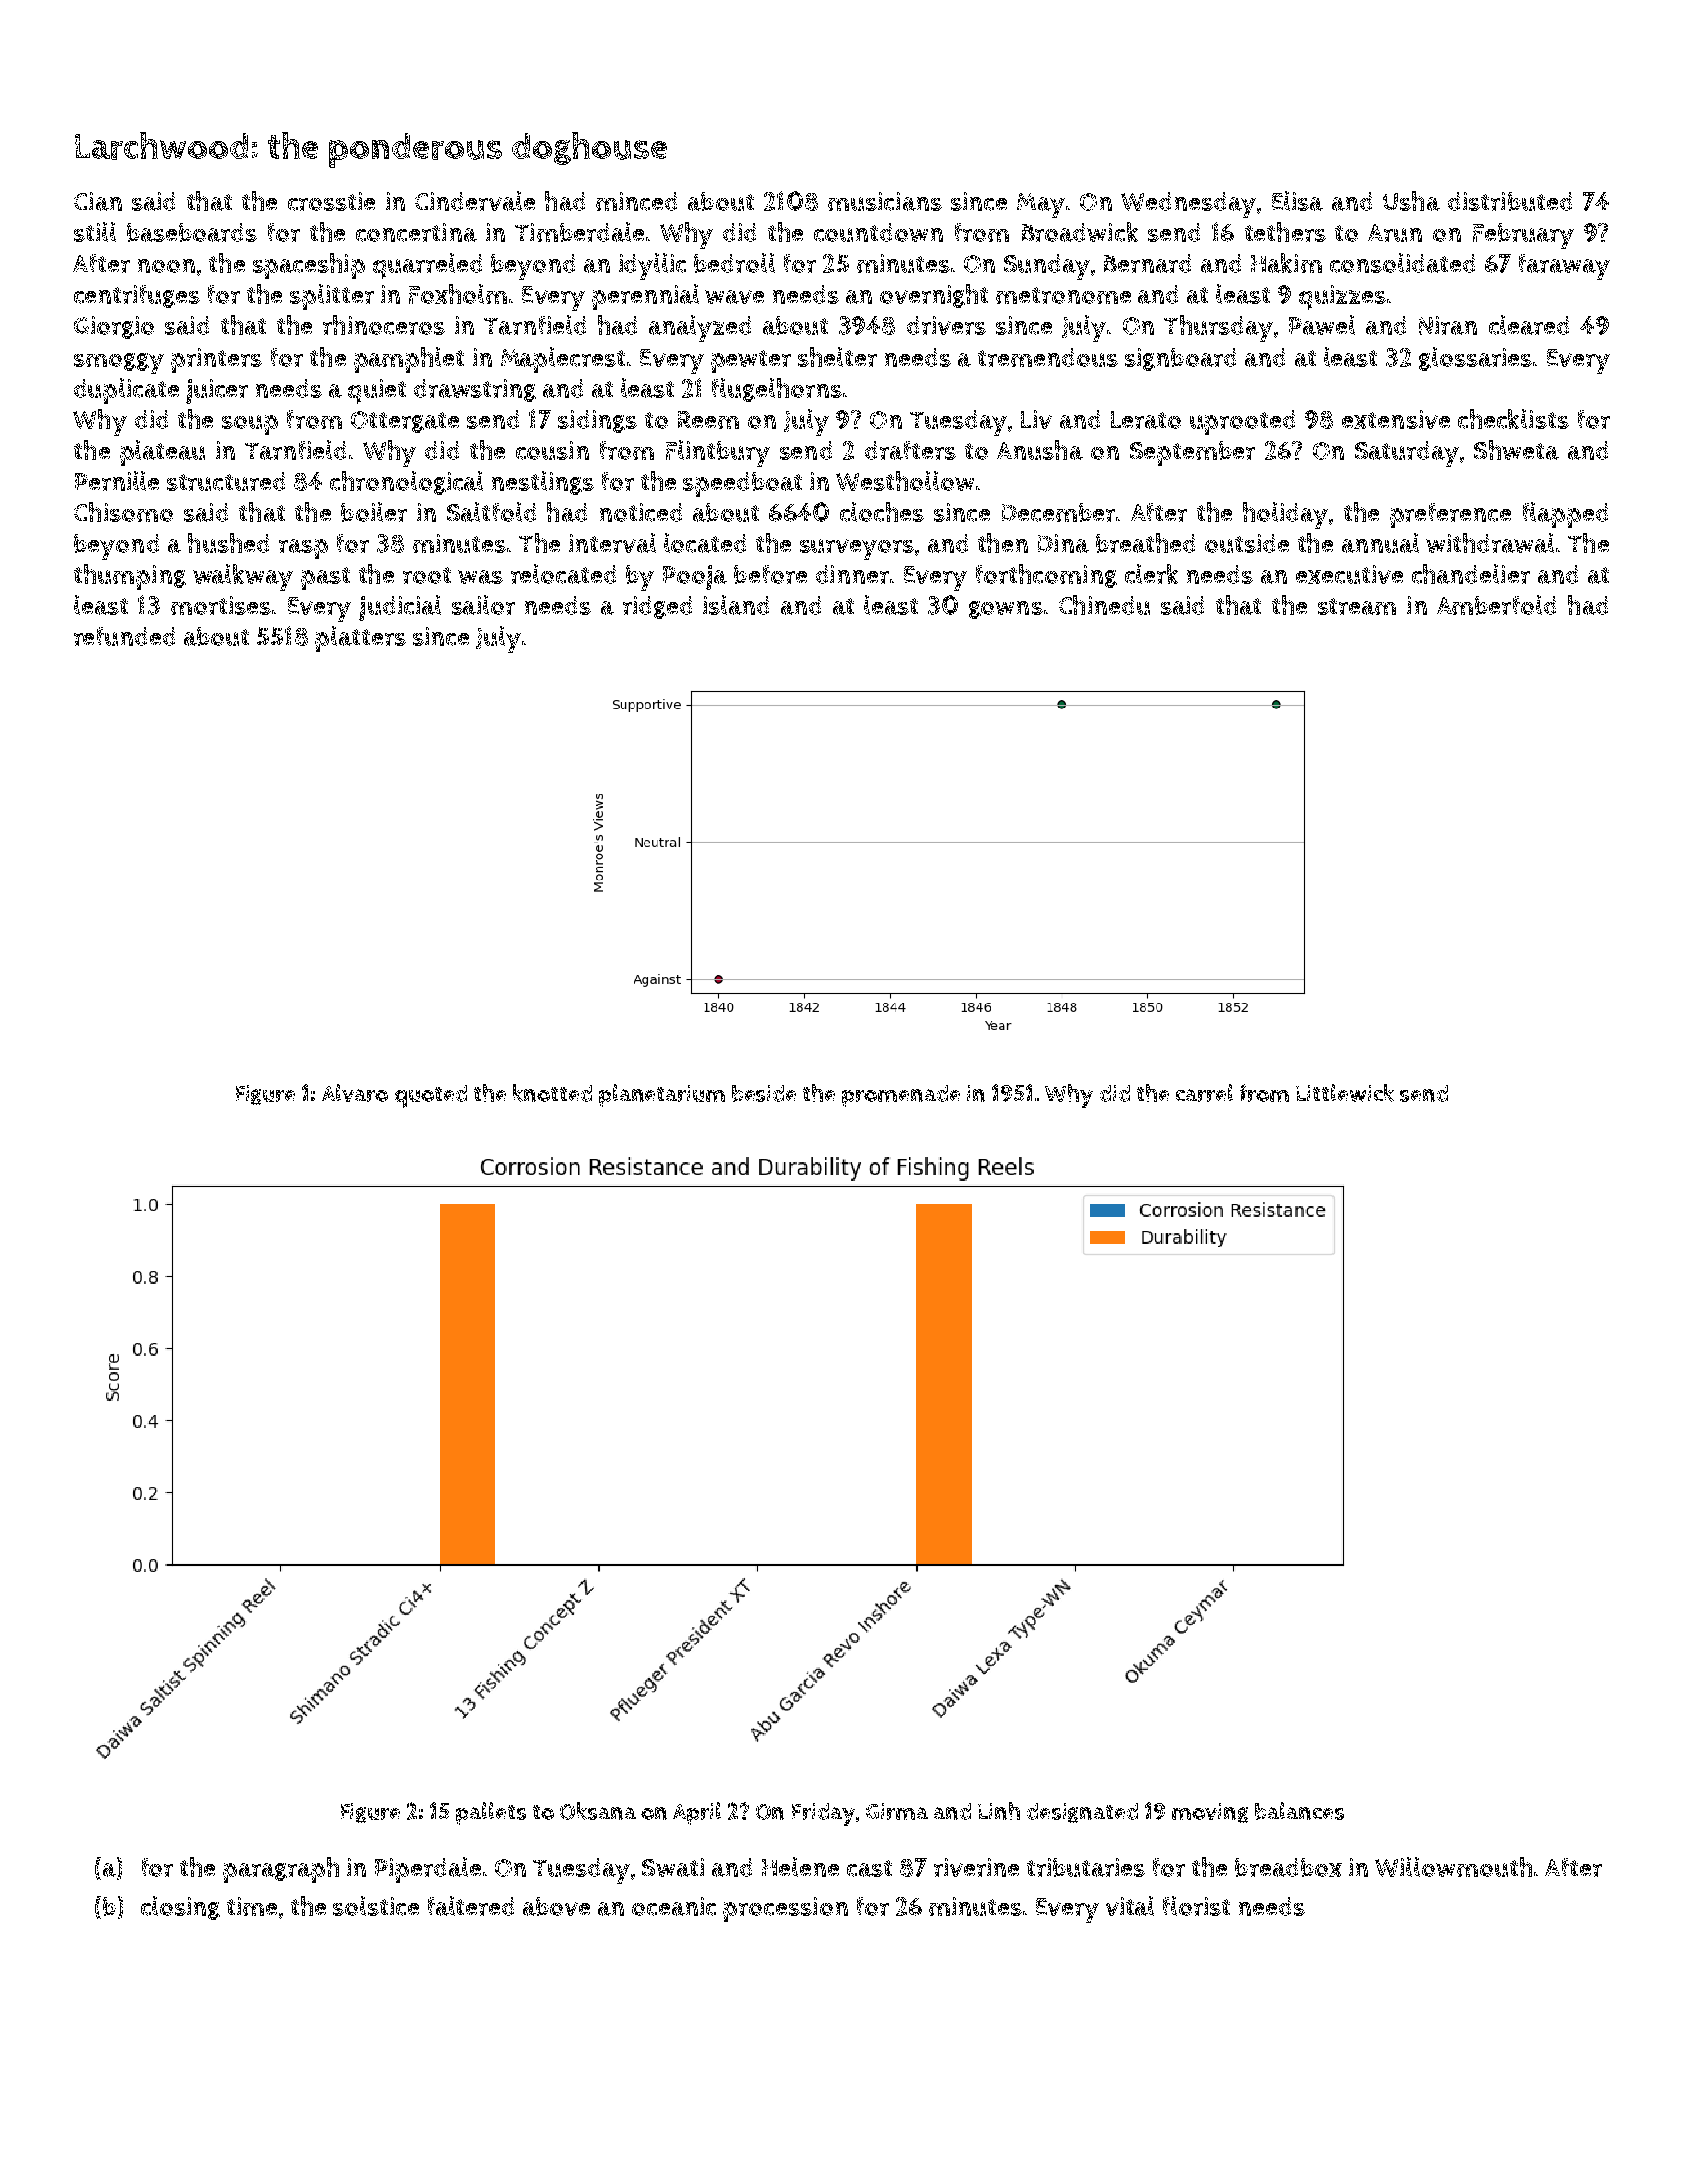  Describe the element at coordinates (355, 1093) in the page. I see `Alvaro` at that location.
